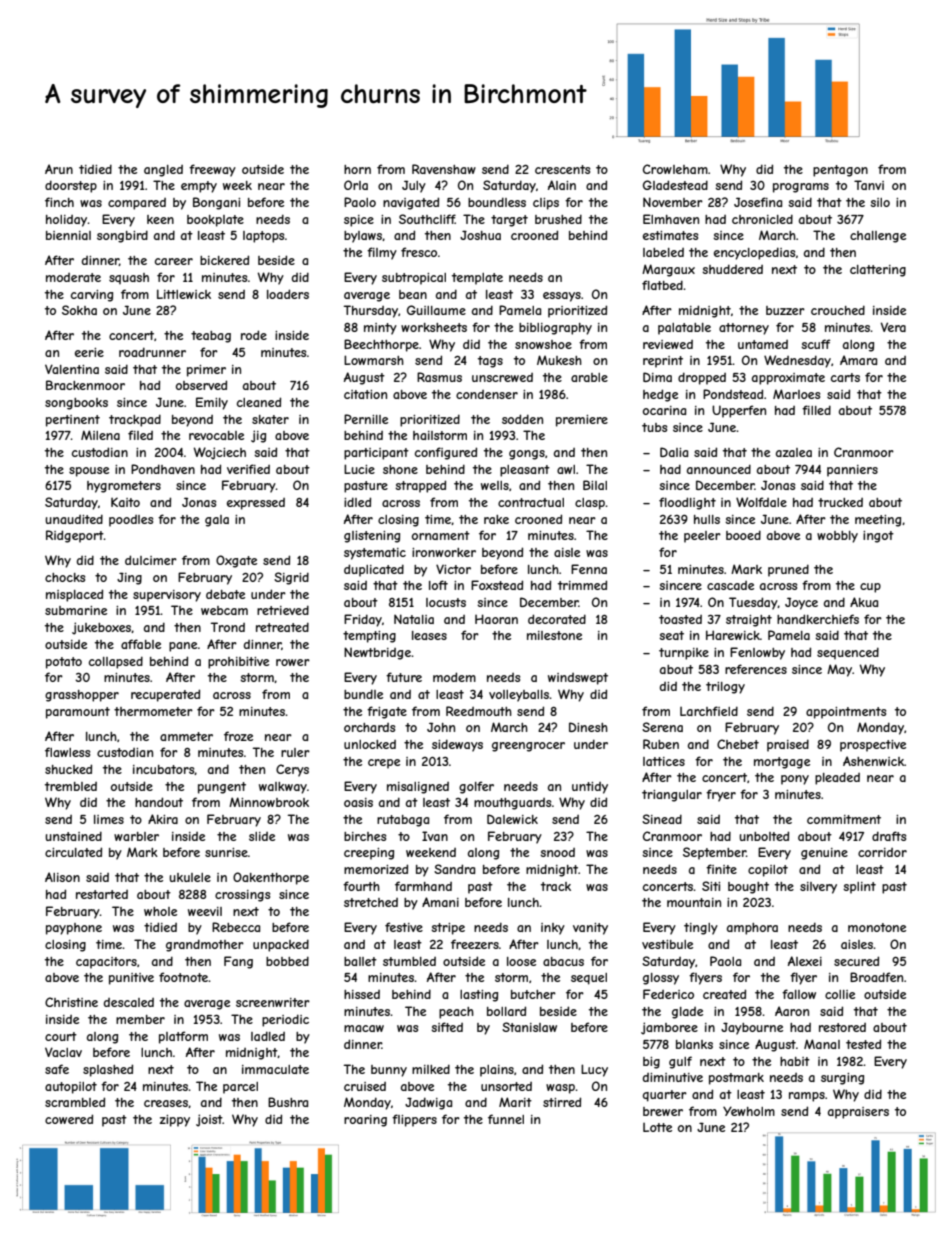  What do you see at coordinates (497, 202) in the document?
I see `boundless` at bounding box center [497, 202].
